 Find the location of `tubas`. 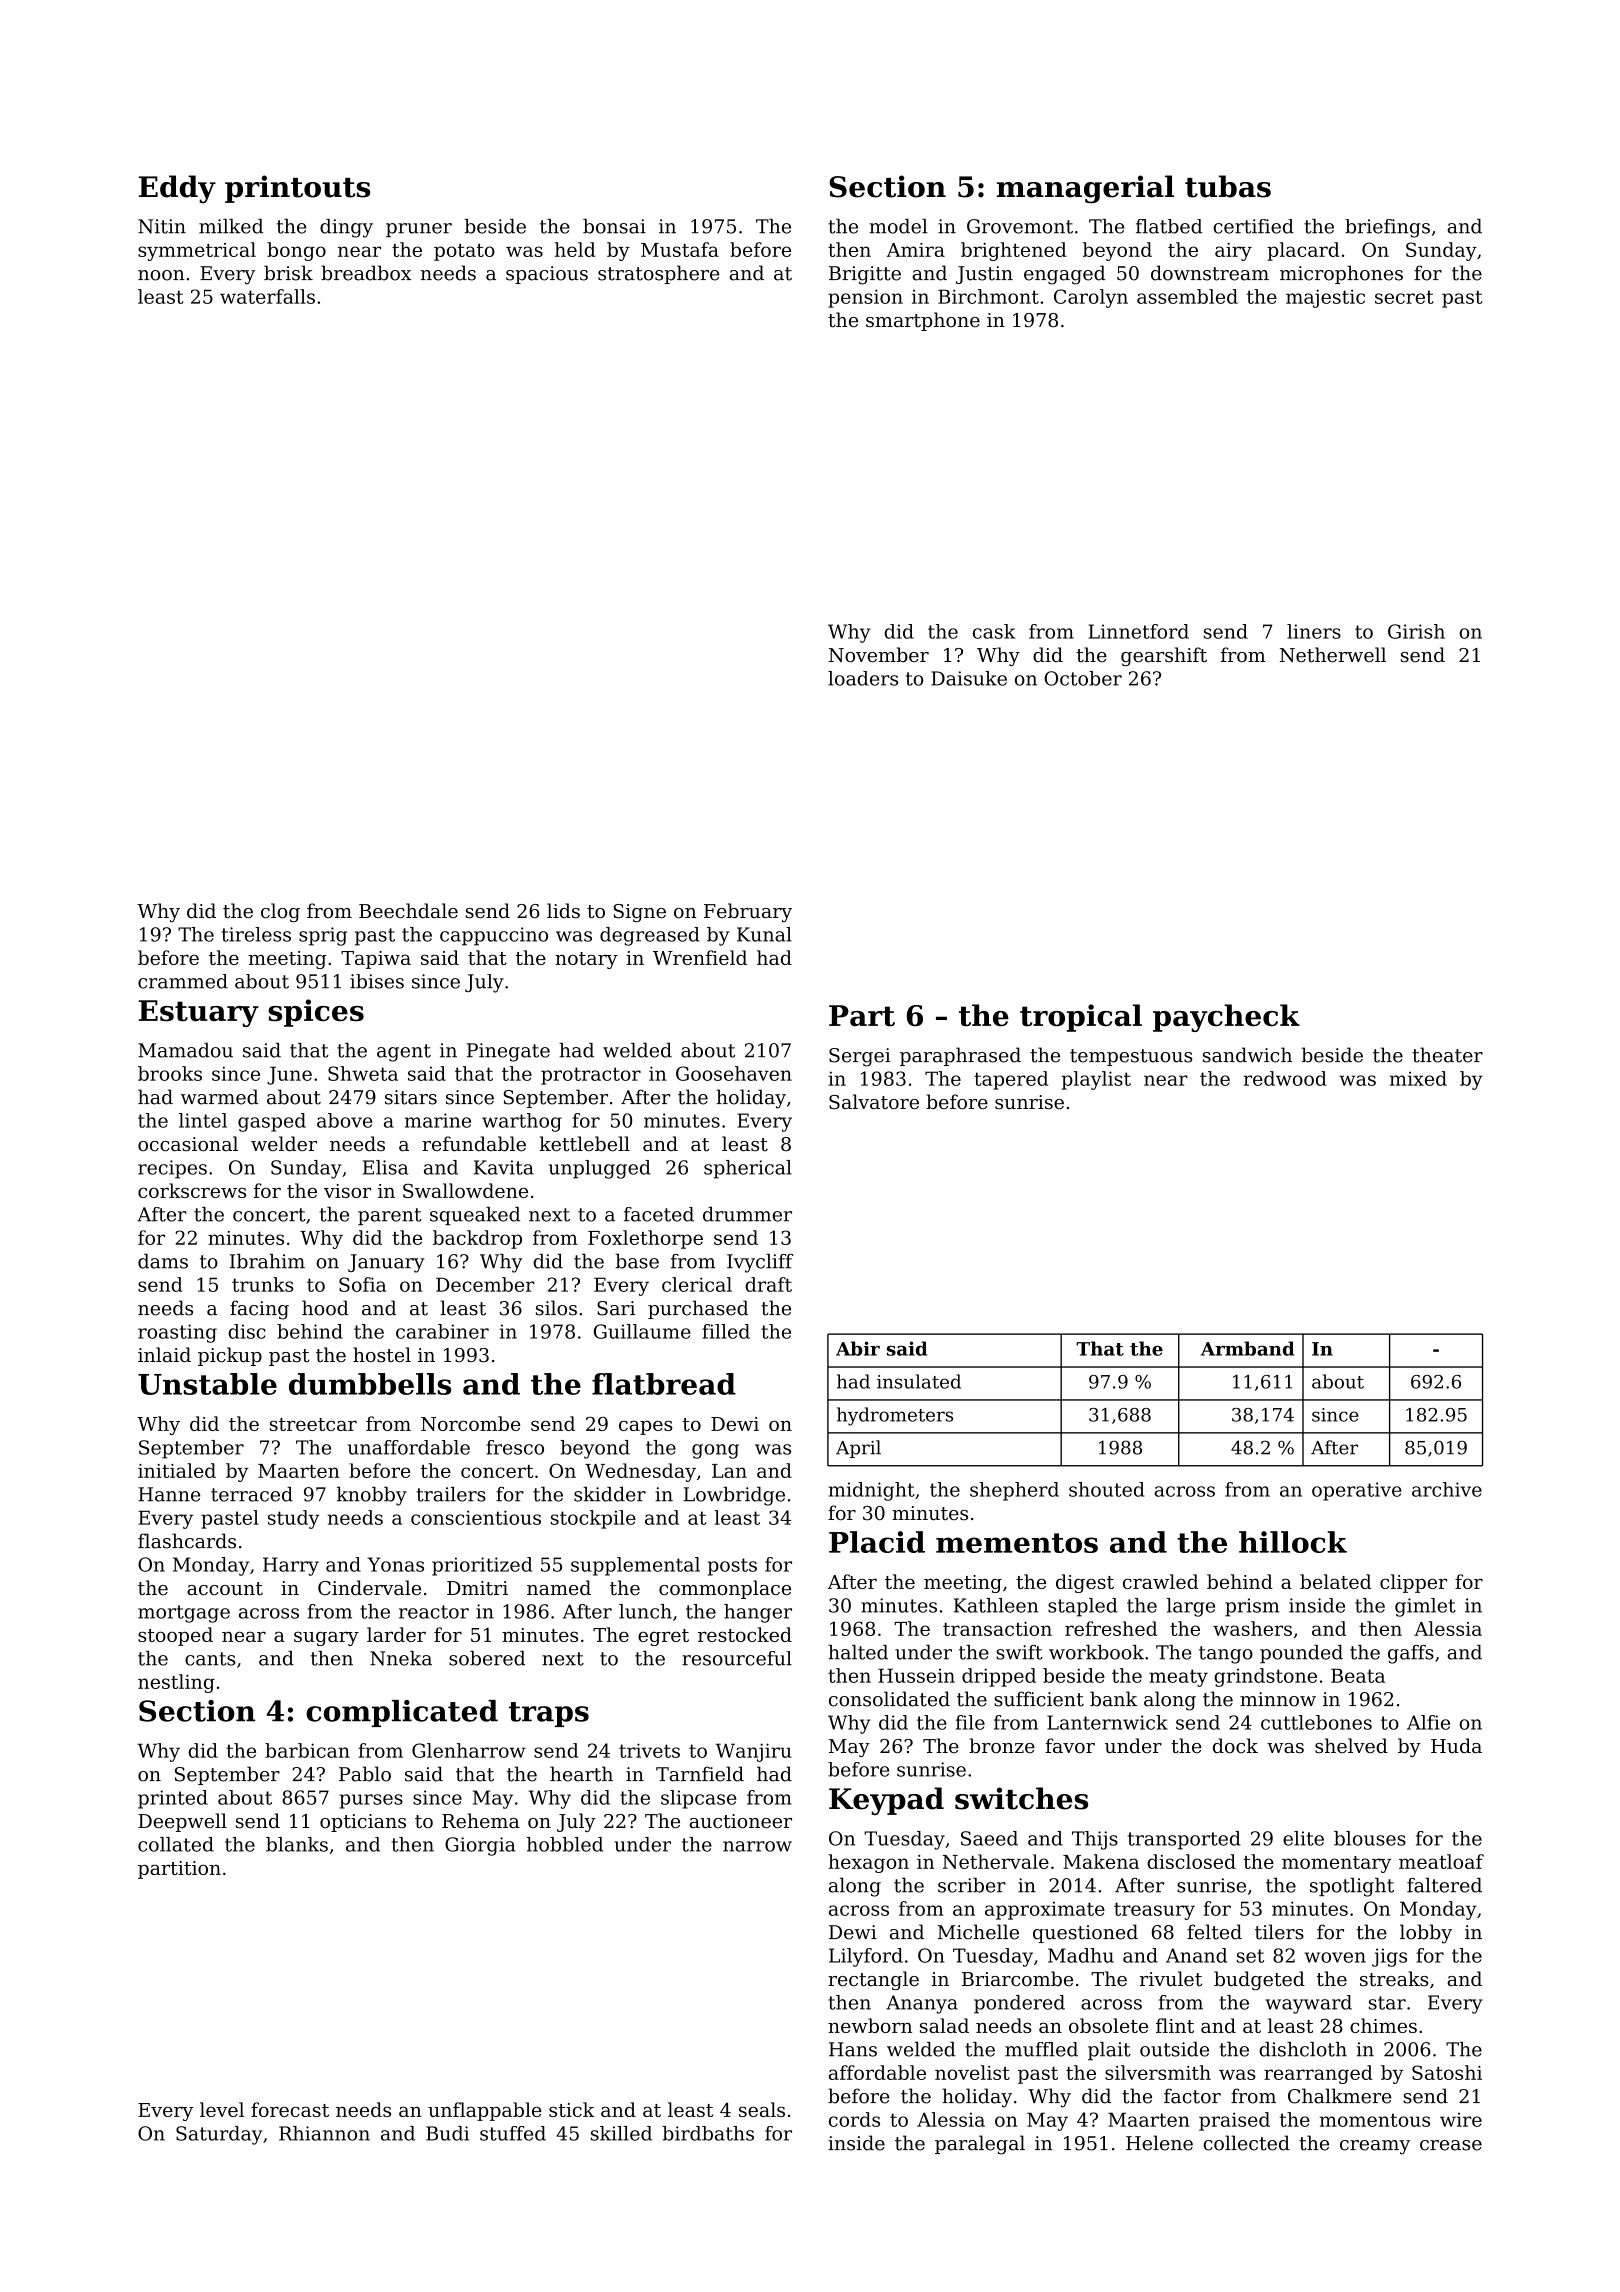

tubas is located at coordinates (1228, 186).
